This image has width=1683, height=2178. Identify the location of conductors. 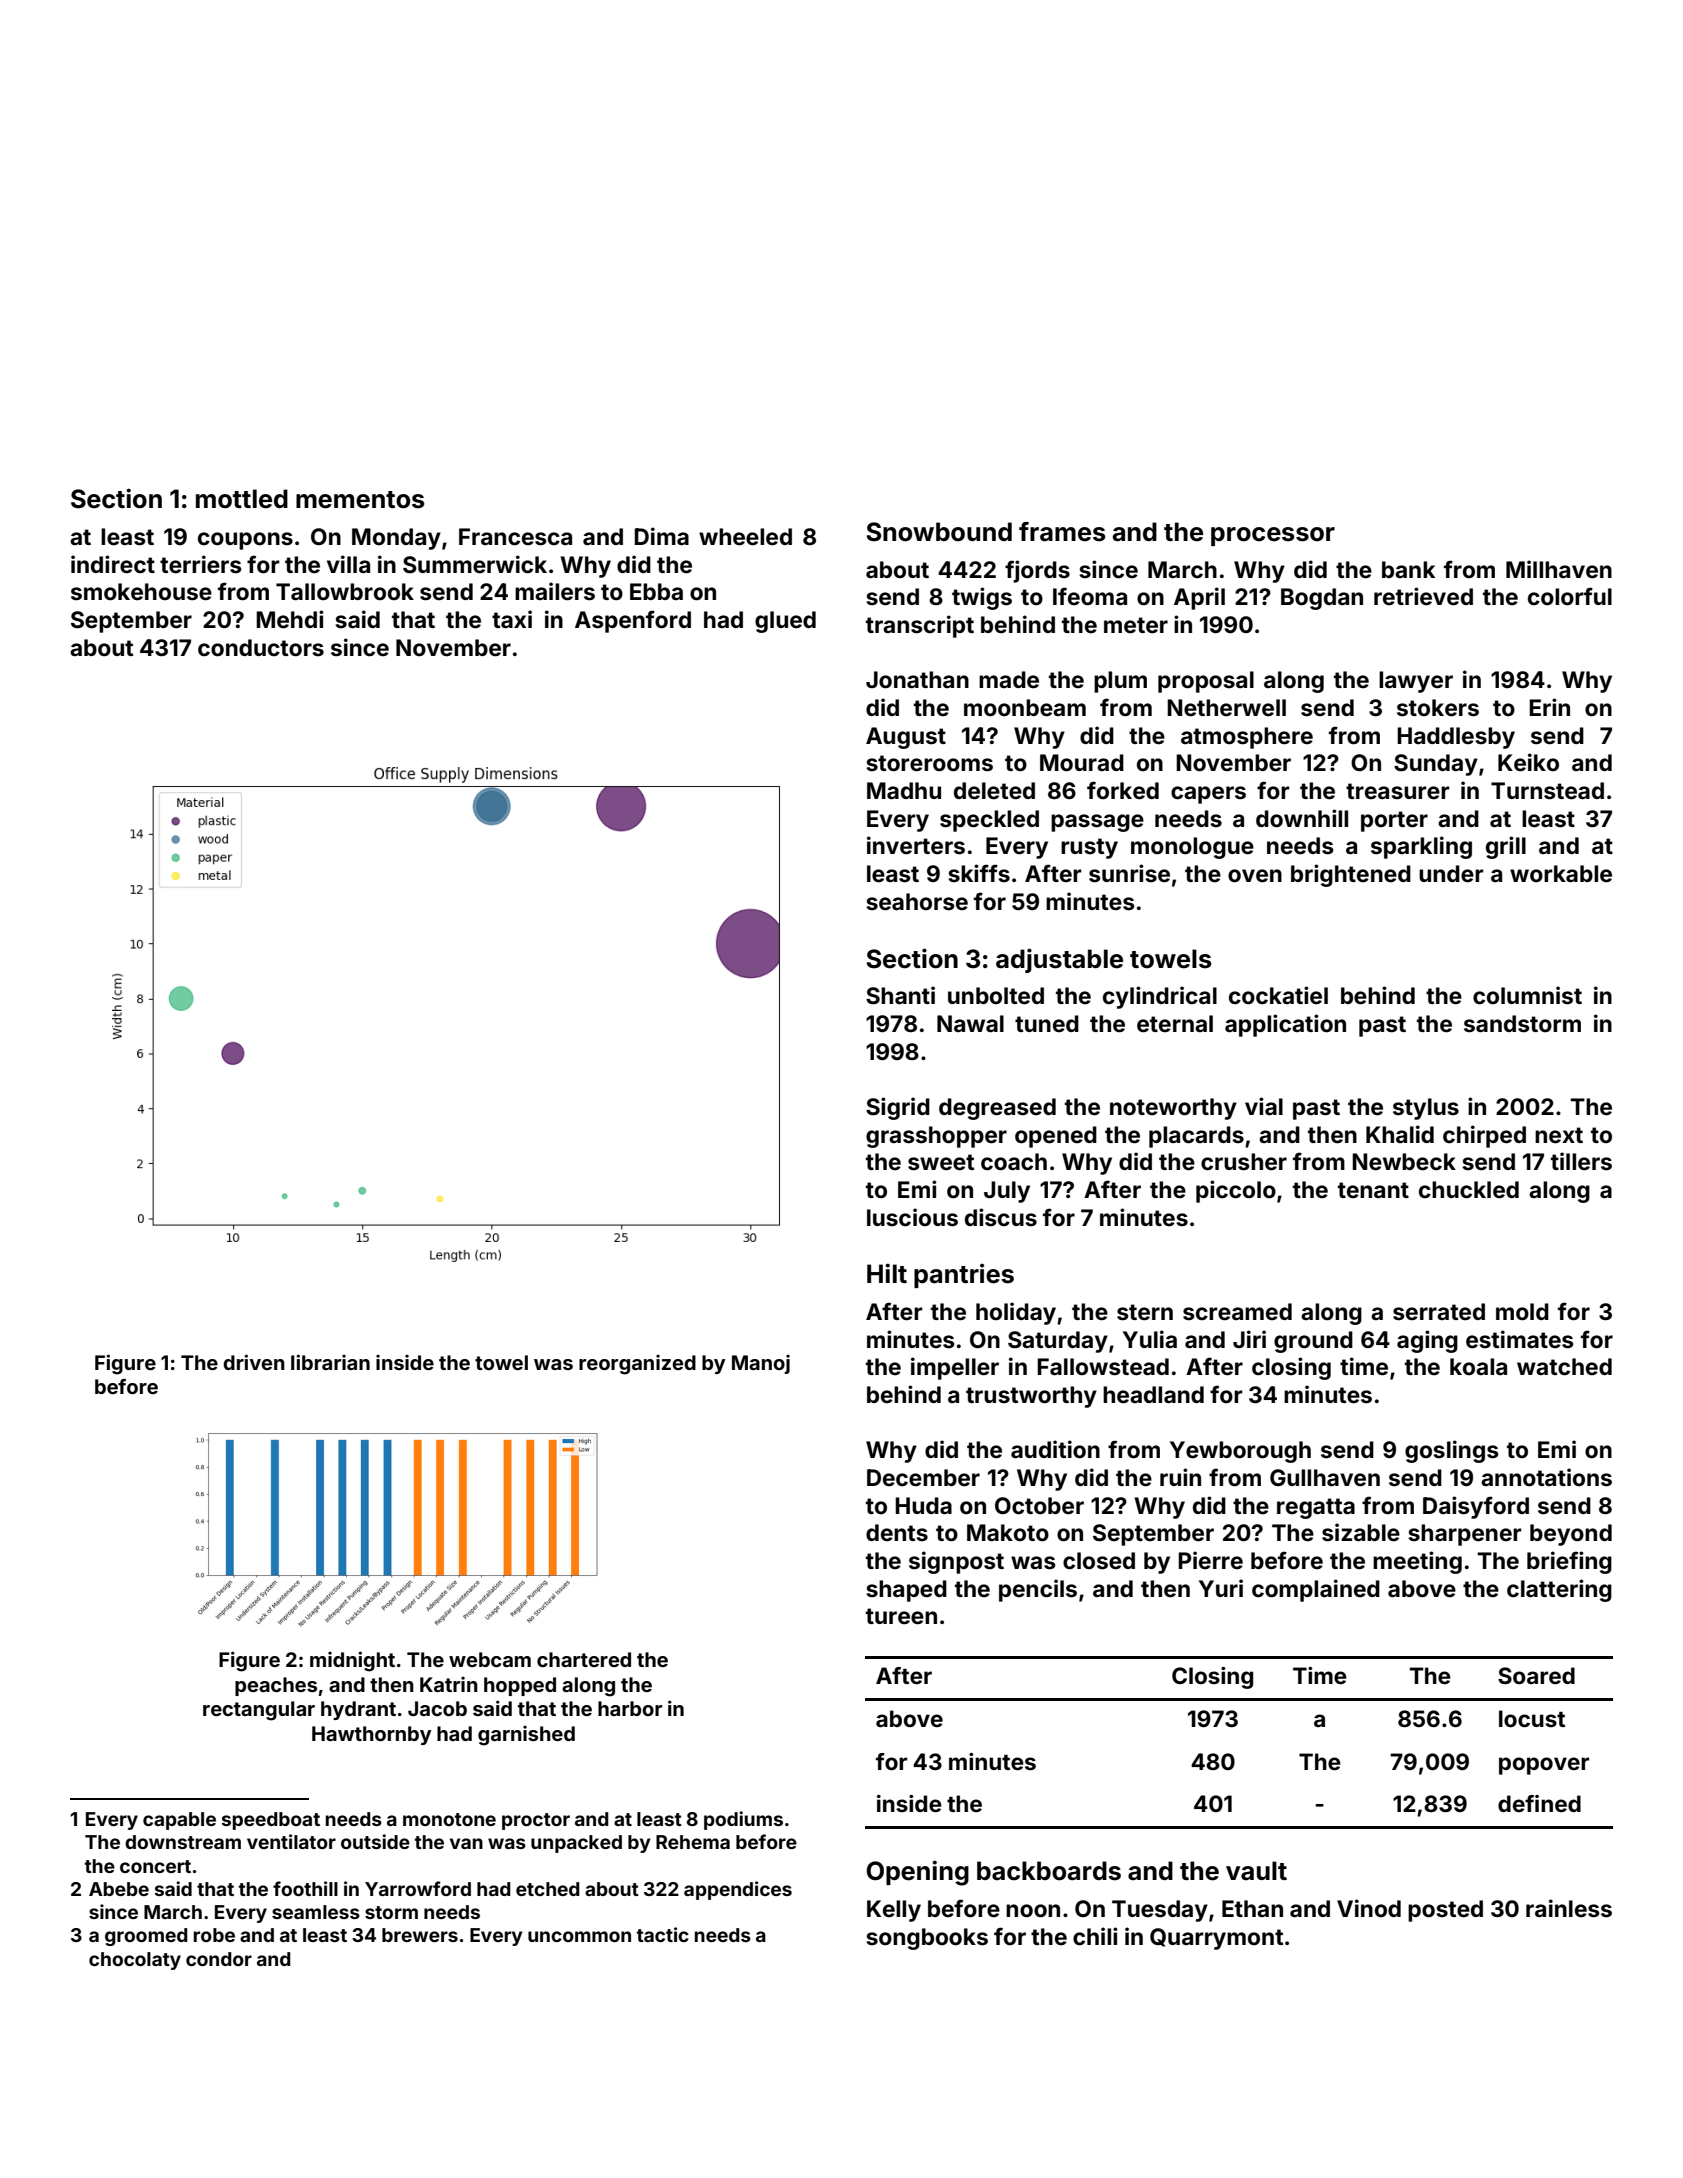
(261, 648).
